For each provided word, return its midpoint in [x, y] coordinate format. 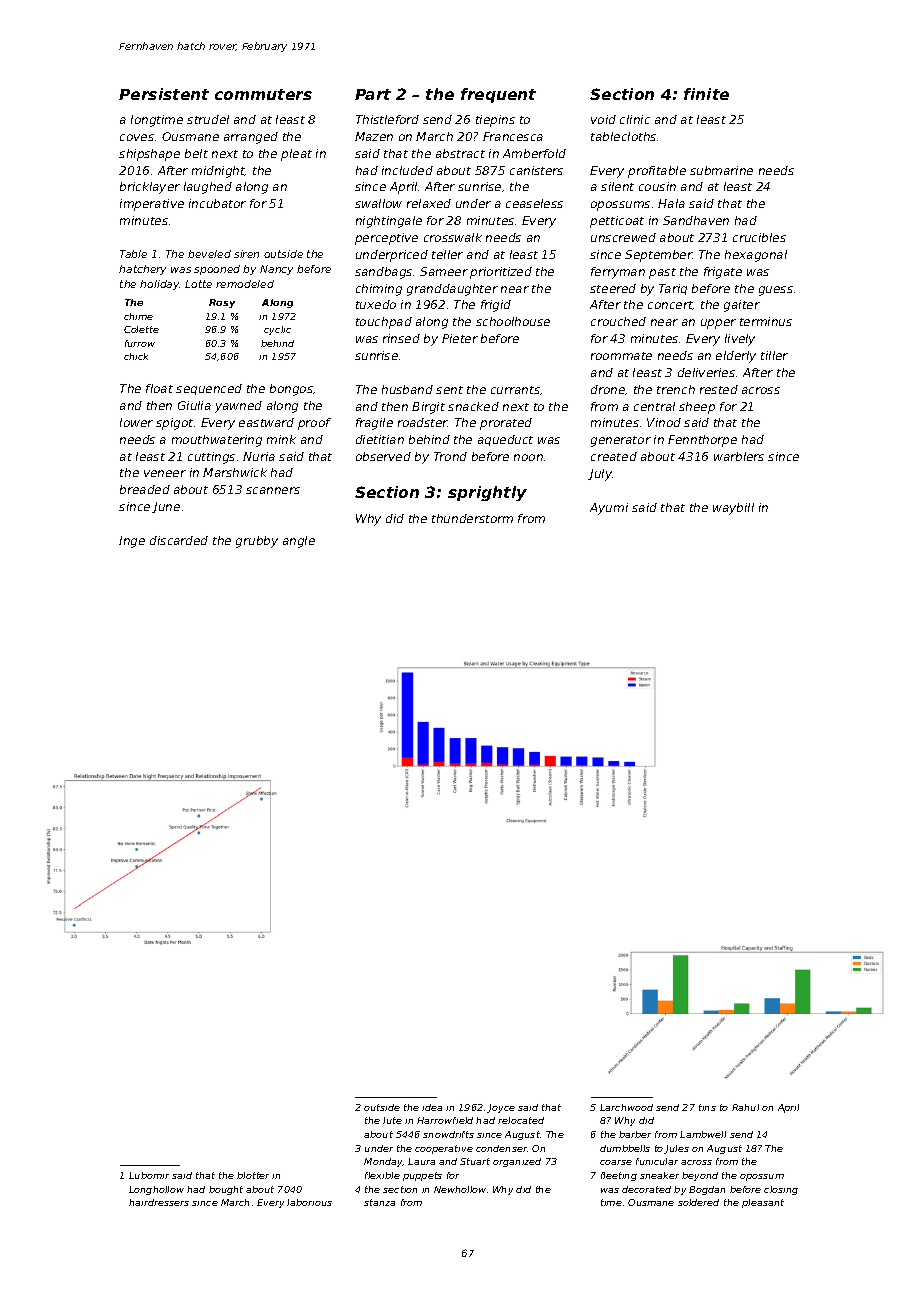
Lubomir [149, 1175]
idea [432, 1107]
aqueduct [505, 440]
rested [719, 389]
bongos [291, 390]
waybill [733, 509]
